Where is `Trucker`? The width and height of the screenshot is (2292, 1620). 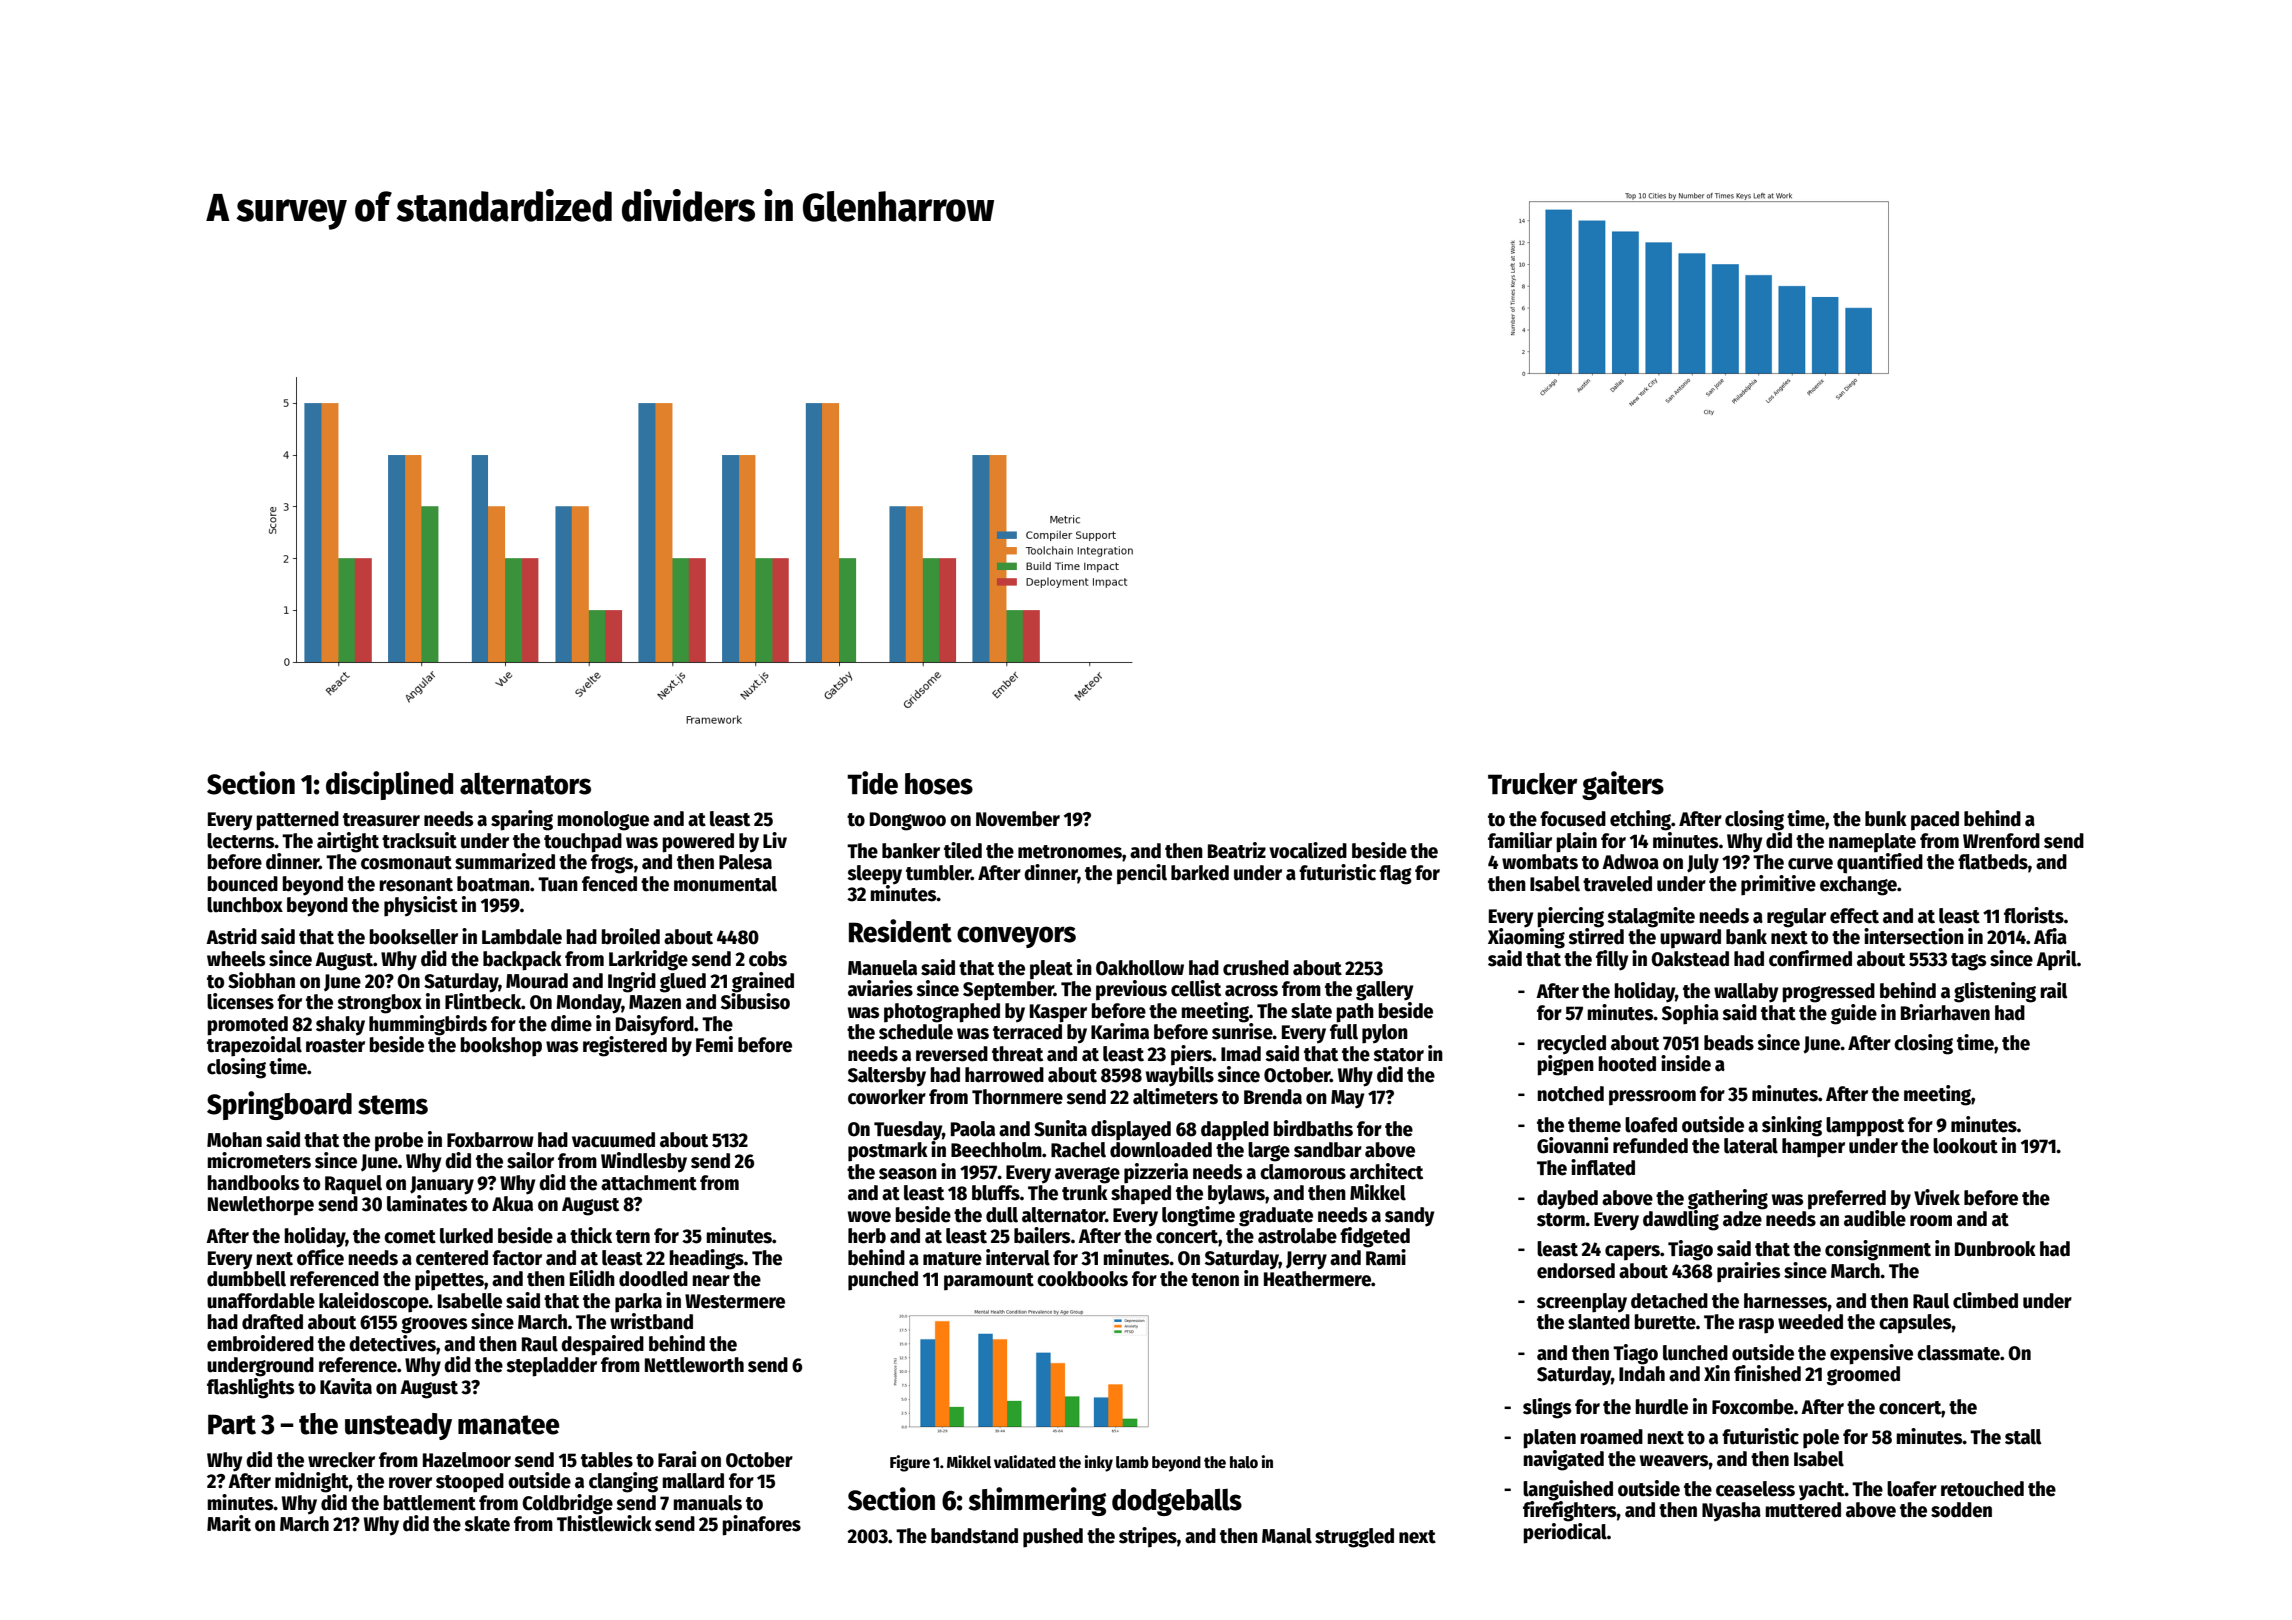
Trucker is located at coordinates (1533, 784).
